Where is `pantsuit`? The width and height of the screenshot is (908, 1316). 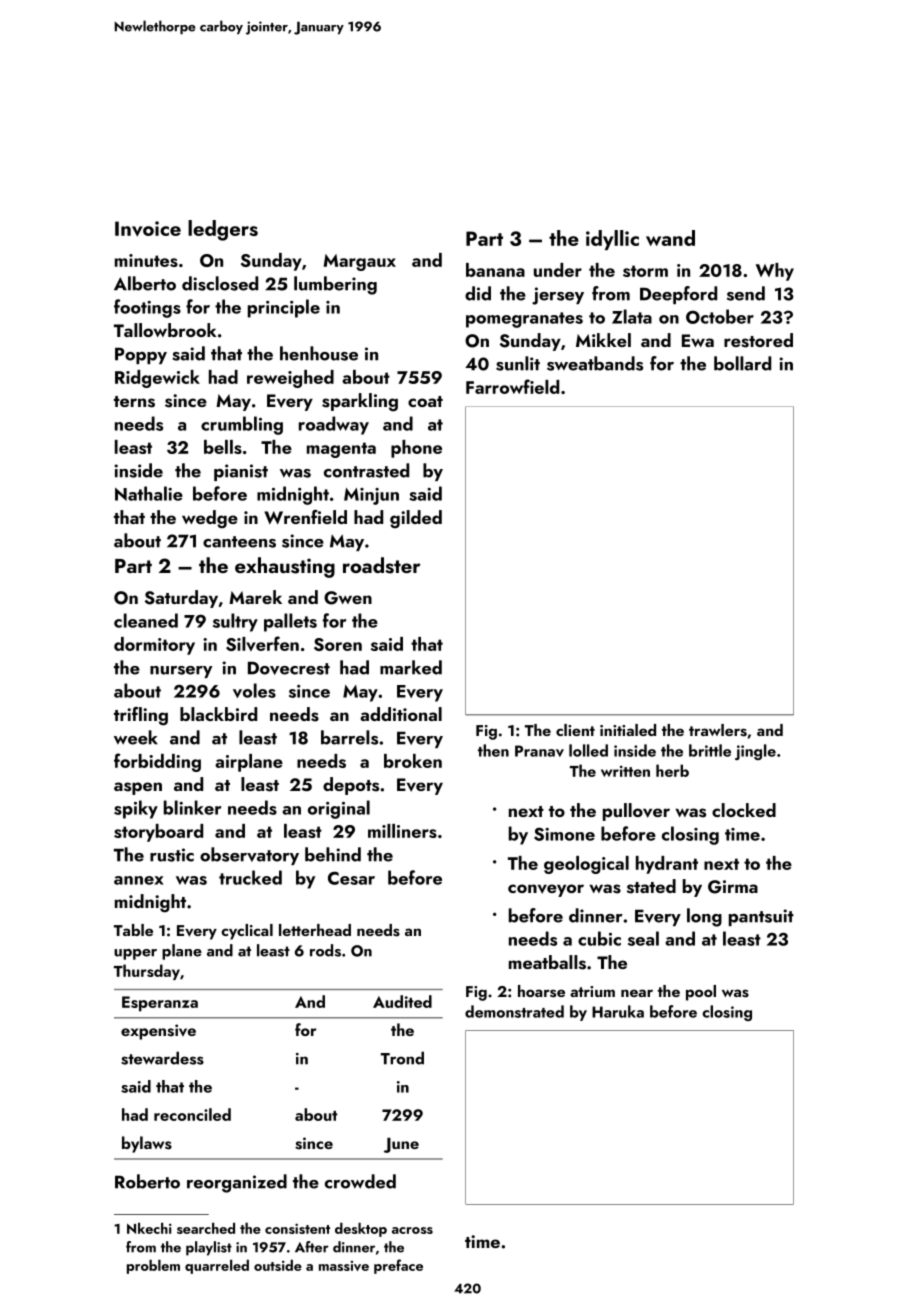 pantsuit is located at coordinates (761, 917).
